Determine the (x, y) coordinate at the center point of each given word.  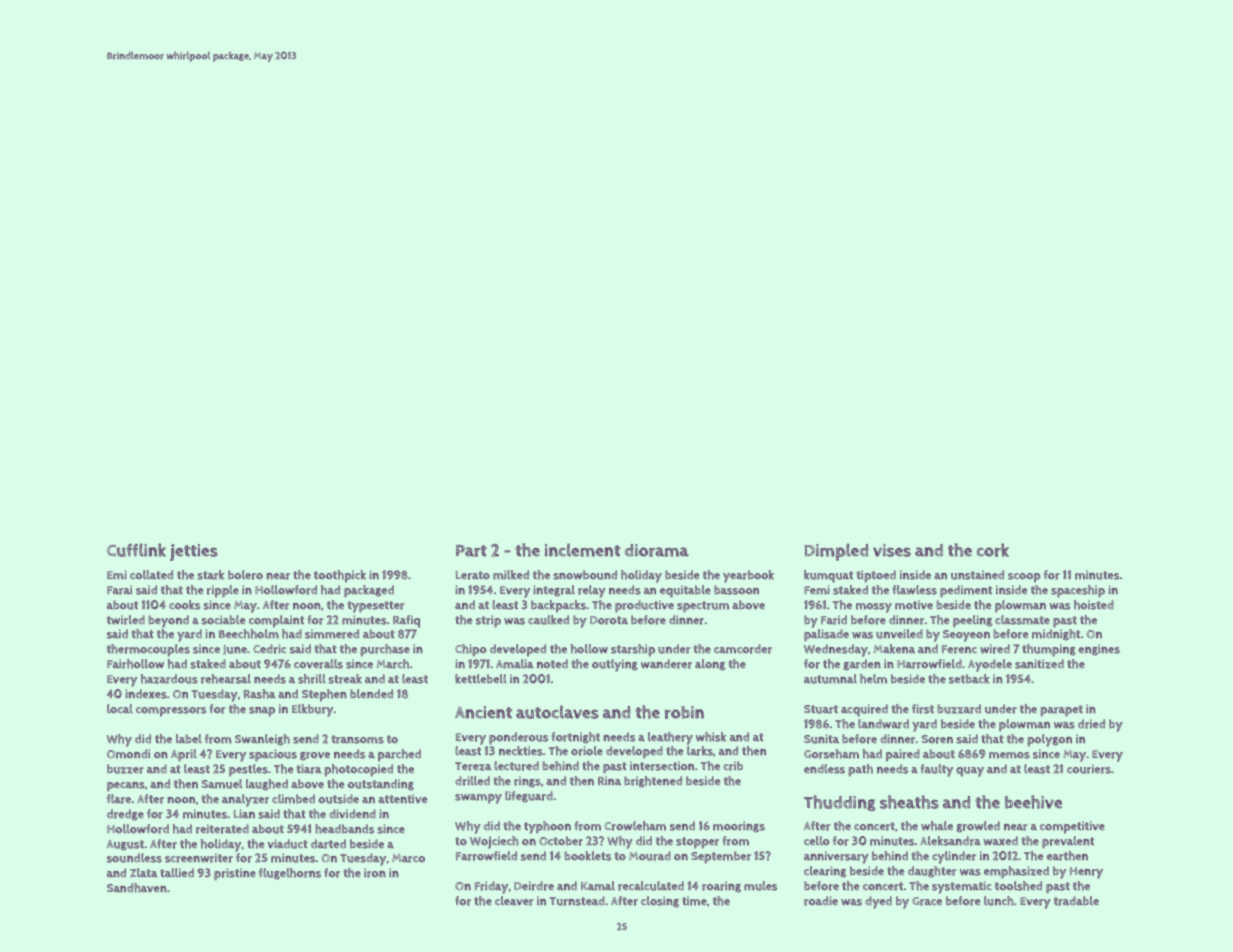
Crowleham (635, 826)
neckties (521, 751)
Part (471, 551)
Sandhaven (137, 888)
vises (892, 550)
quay (970, 772)
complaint (276, 621)
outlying (615, 665)
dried (1091, 724)
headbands (344, 829)
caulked (548, 620)
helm (873, 679)
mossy (874, 608)
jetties (194, 552)
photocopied (358, 770)
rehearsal (226, 679)
